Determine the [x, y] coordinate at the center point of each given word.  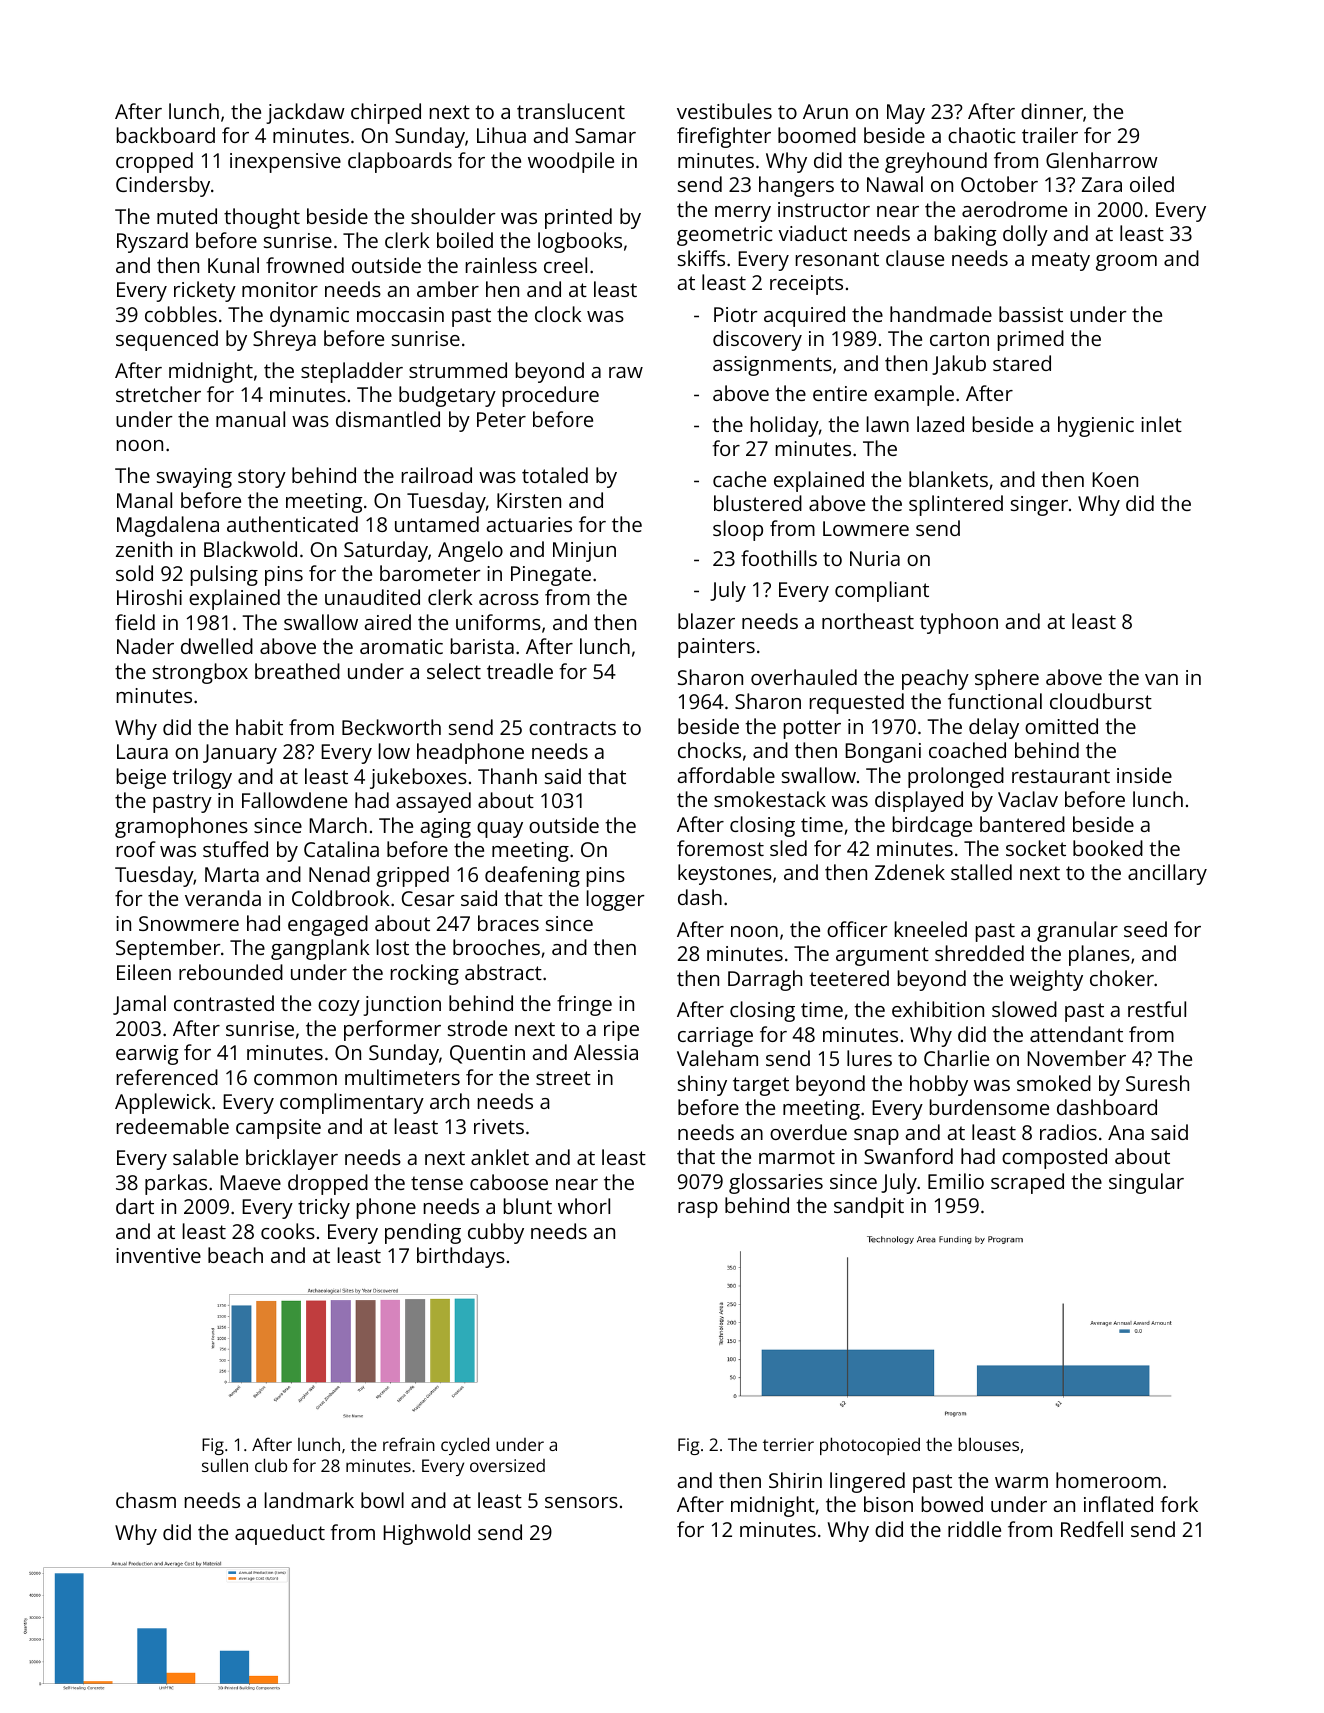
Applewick [163, 1103]
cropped [154, 162]
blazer [706, 621]
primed [1031, 340]
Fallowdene [294, 800]
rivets [499, 1126]
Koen [1115, 479]
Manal [144, 500]
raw [626, 372]
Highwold [426, 1534]
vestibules [724, 111]
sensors [581, 1502]
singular [1146, 1183]
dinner [1052, 111]
